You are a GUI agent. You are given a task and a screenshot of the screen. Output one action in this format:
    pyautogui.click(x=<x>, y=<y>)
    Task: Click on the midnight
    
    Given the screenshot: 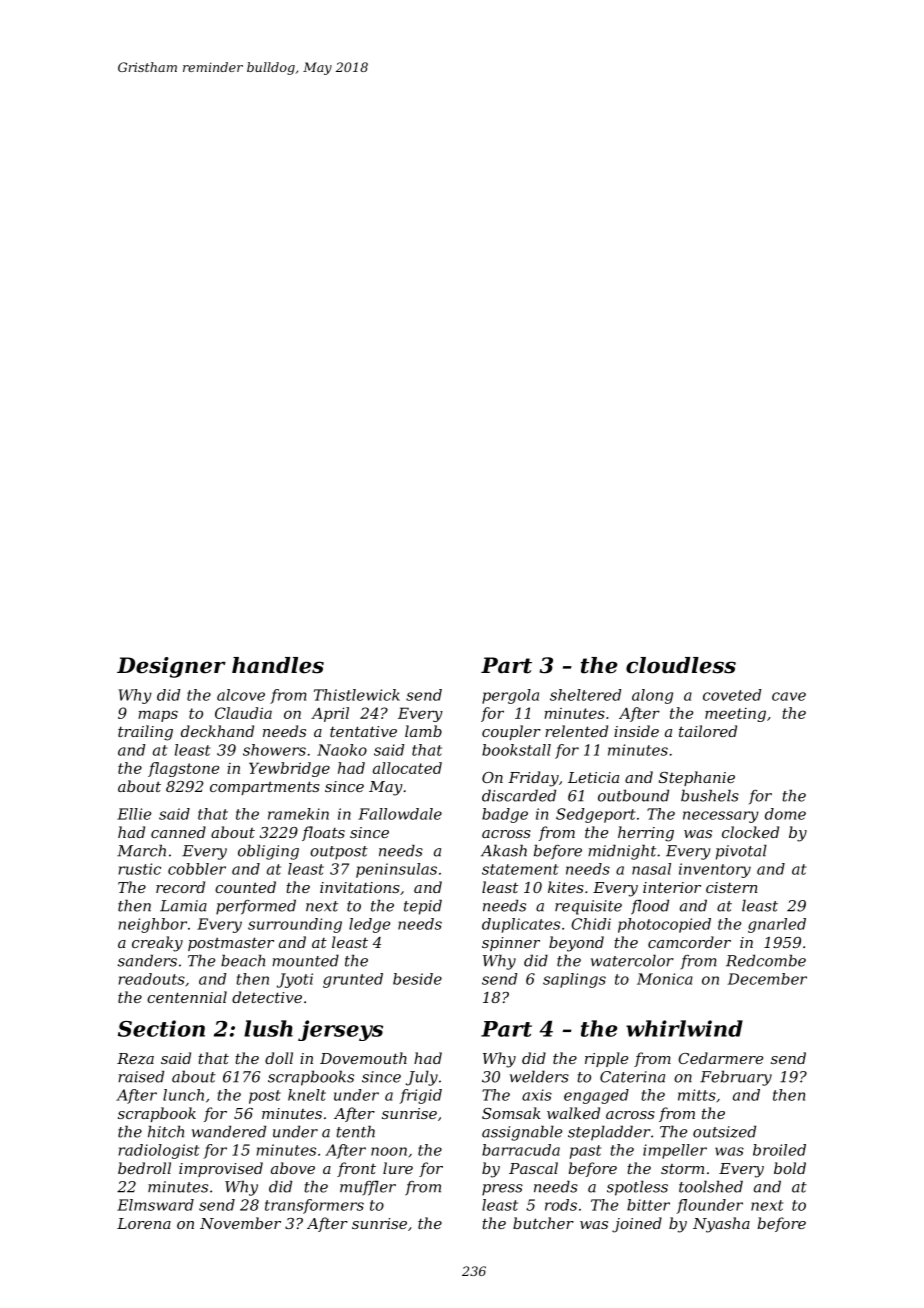 What is the action you would take?
    pyautogui.click(x=622, y=852)
